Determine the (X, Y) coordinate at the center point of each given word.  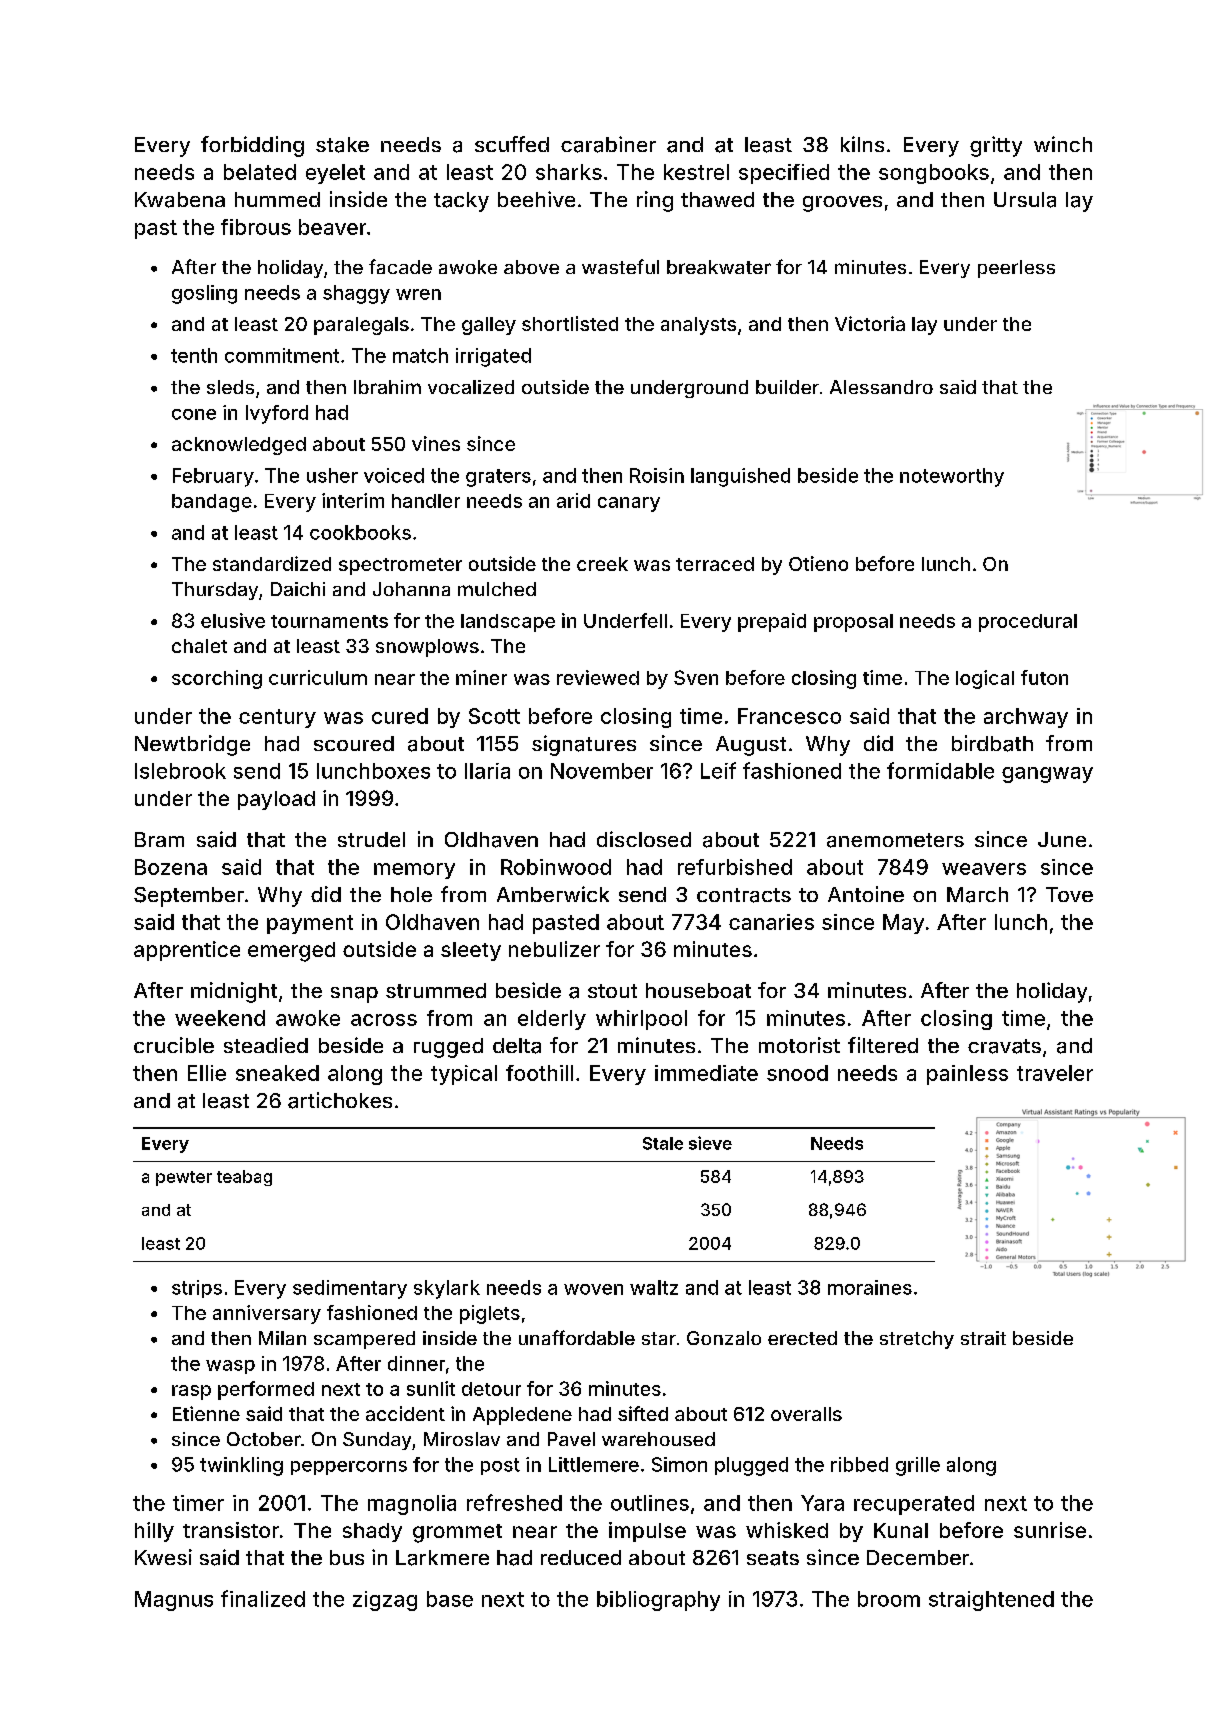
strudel (371, 839)
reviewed (598, 677)
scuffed (512, 144)
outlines (650, 1503)
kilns (862, 144)
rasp (191, 1392)
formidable (940, 770)
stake (342, 145)
